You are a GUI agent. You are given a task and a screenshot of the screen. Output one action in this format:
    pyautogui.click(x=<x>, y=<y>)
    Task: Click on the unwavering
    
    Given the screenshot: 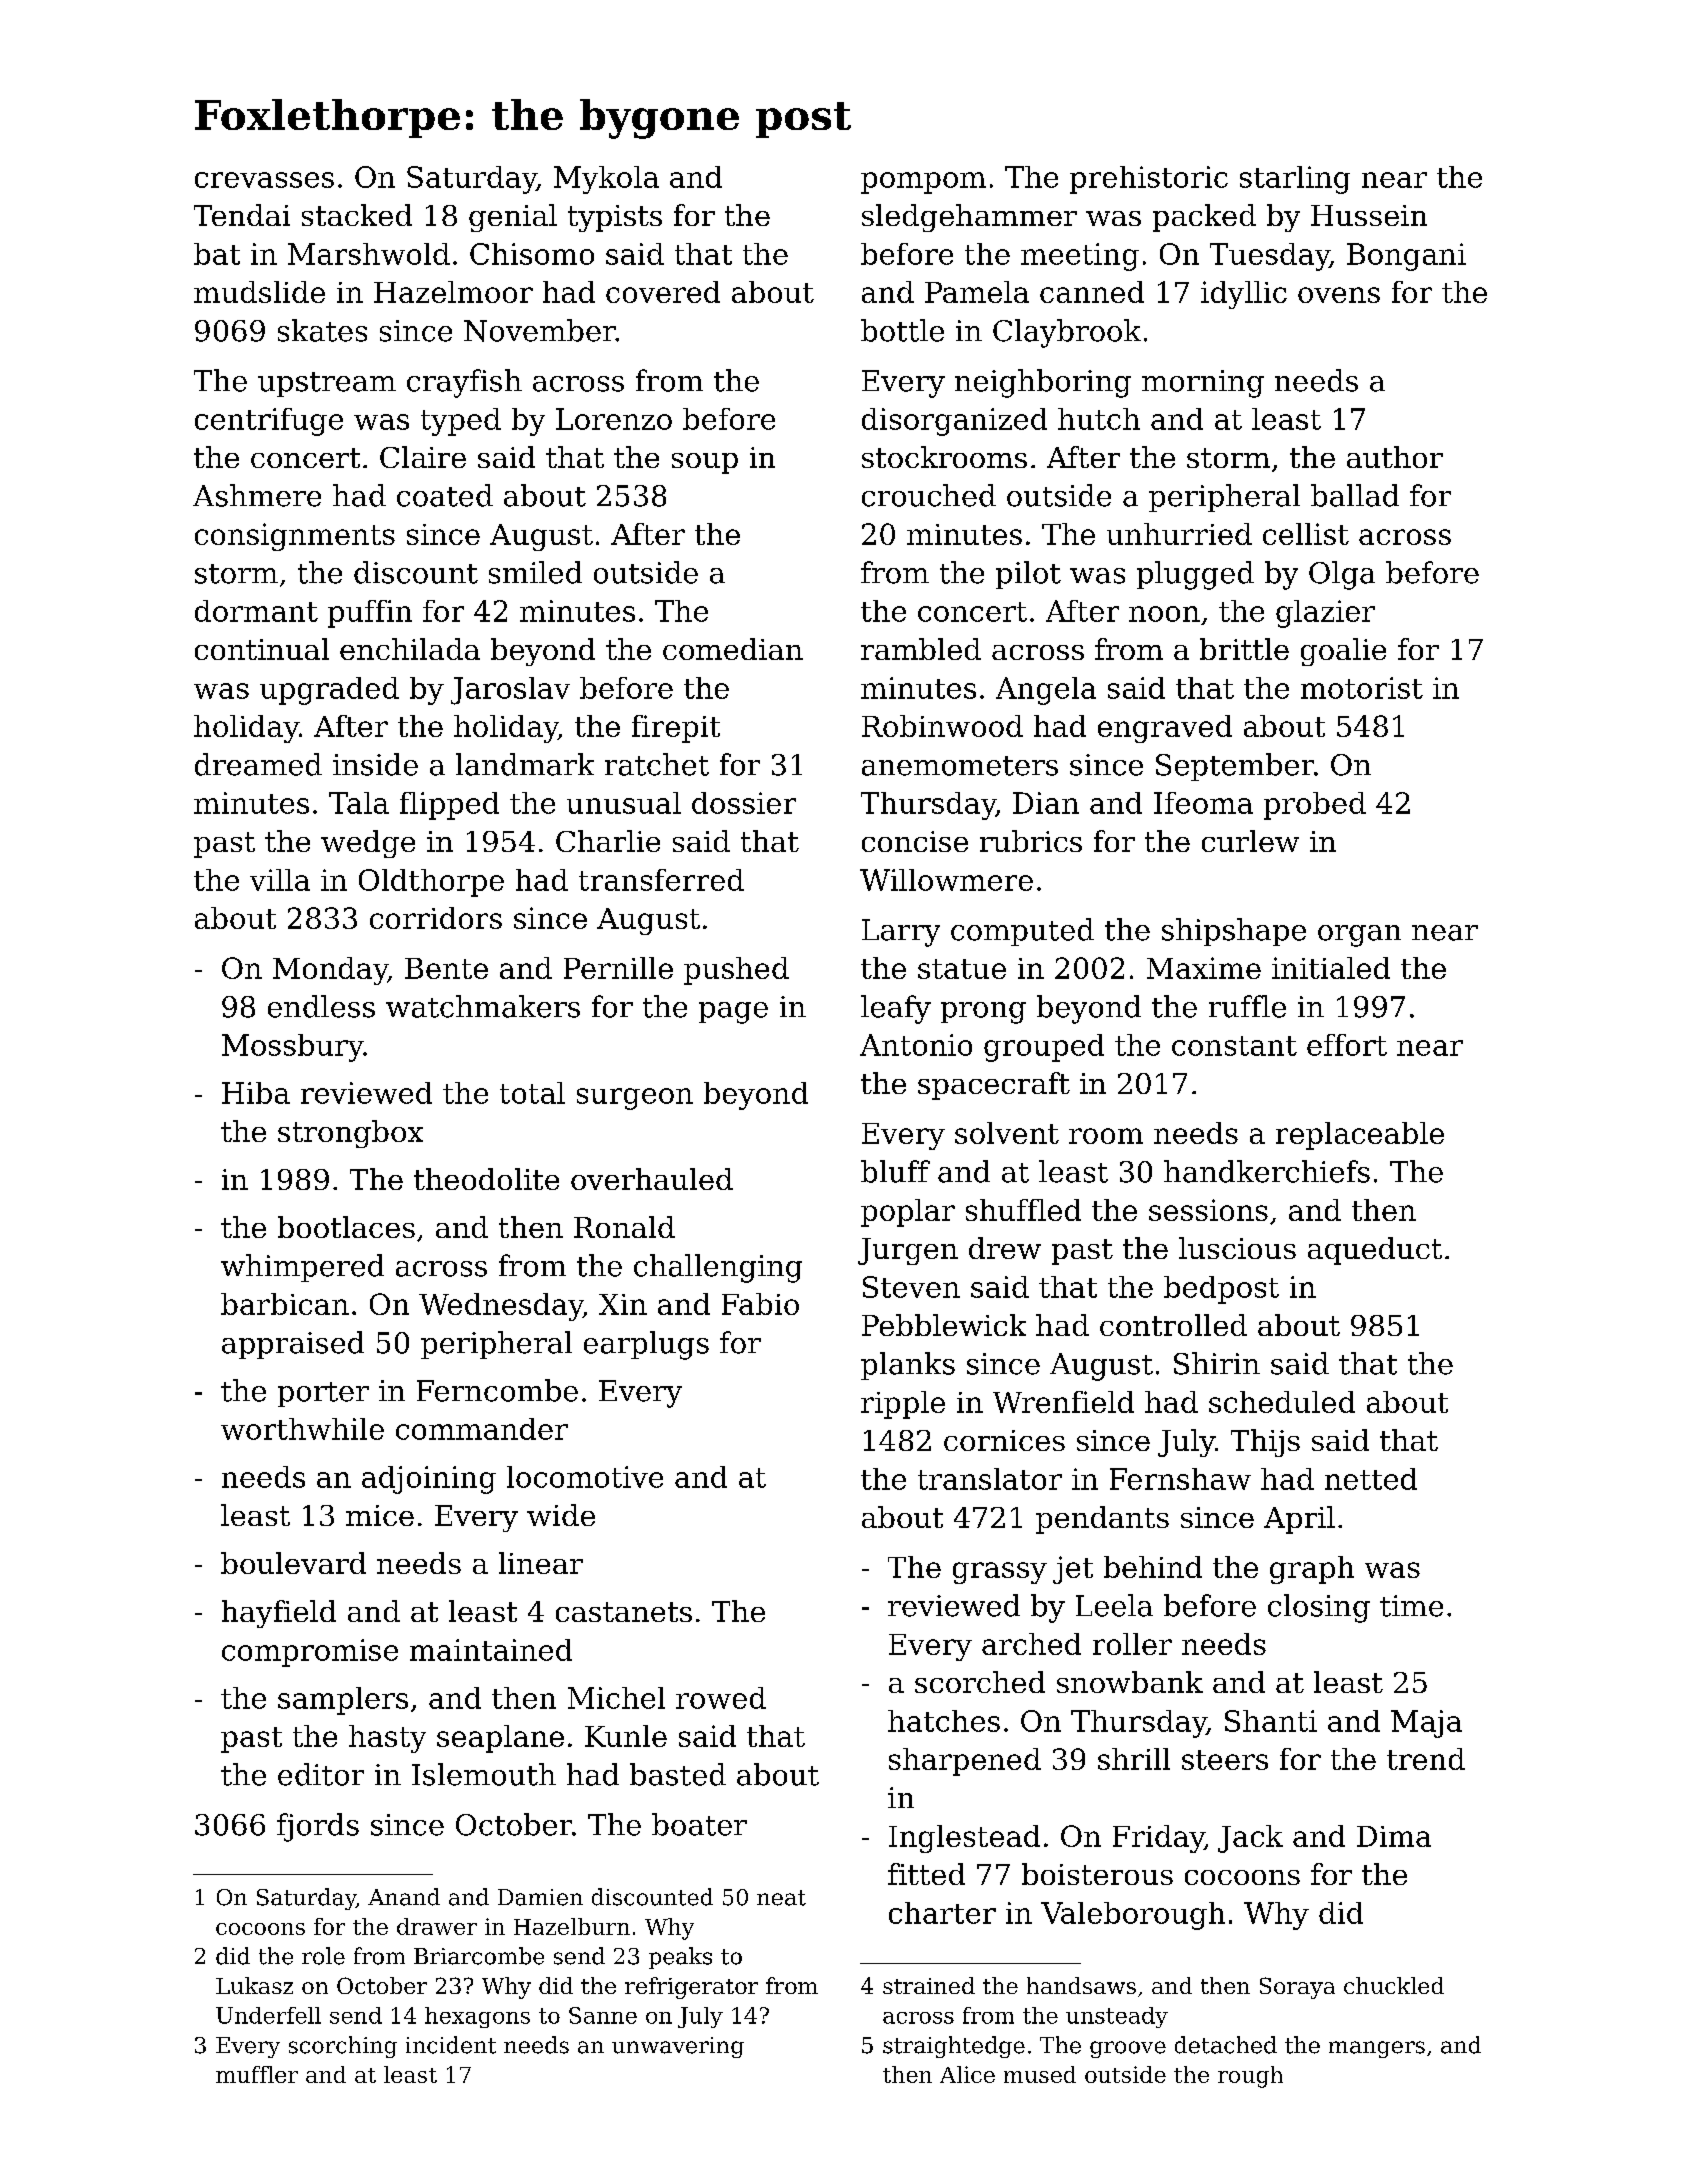 What is the action you would take?
    pyautogui.click(x=678, y=2047)
